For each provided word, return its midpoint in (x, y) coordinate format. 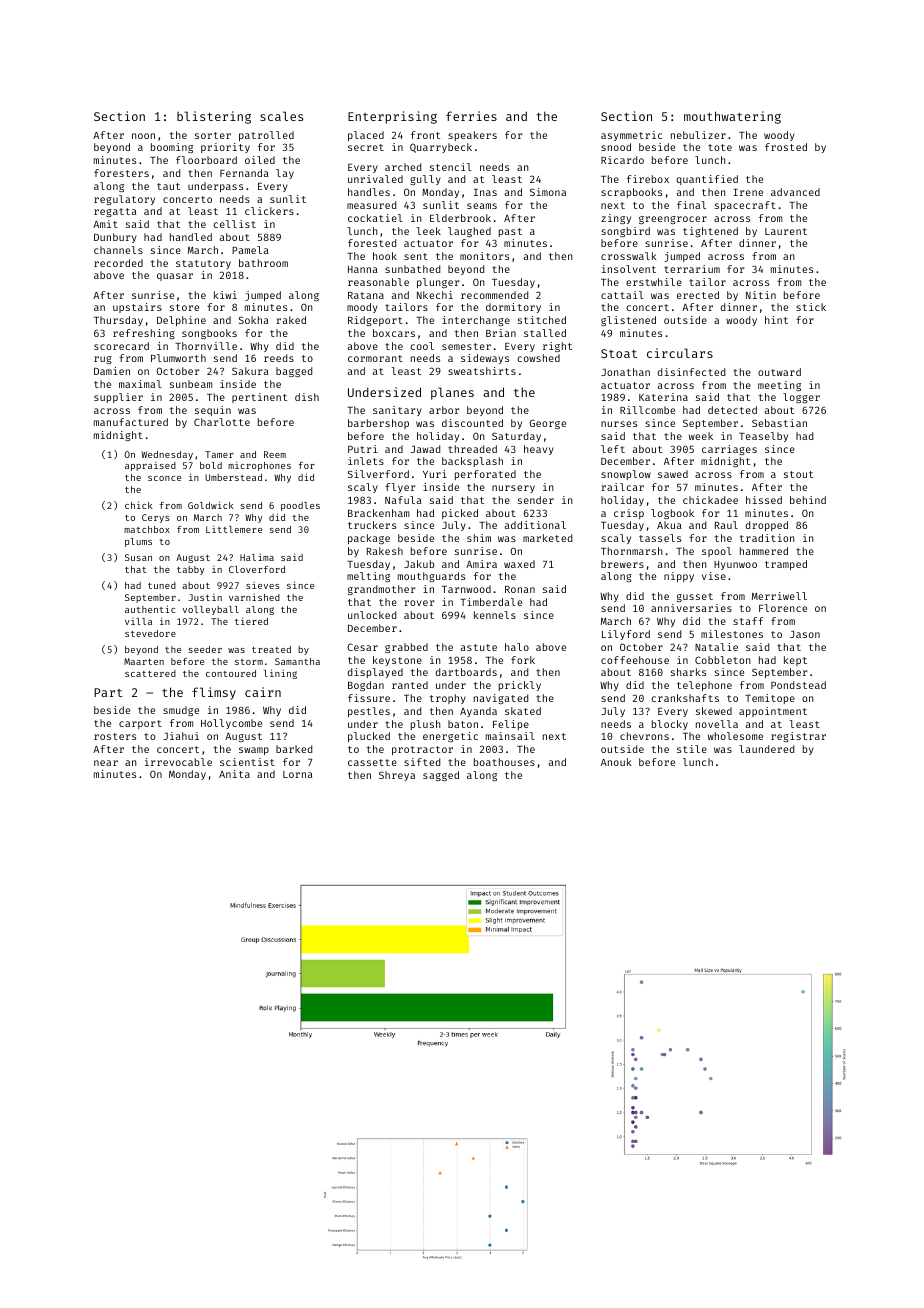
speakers (472, 136)
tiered (251, 621)
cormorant (375, 358)
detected (732, 410)
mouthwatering (732, 117)
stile (692, 749)
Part (108, 692)
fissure (369, 698)
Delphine (181, 321)
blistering (214, 117)
